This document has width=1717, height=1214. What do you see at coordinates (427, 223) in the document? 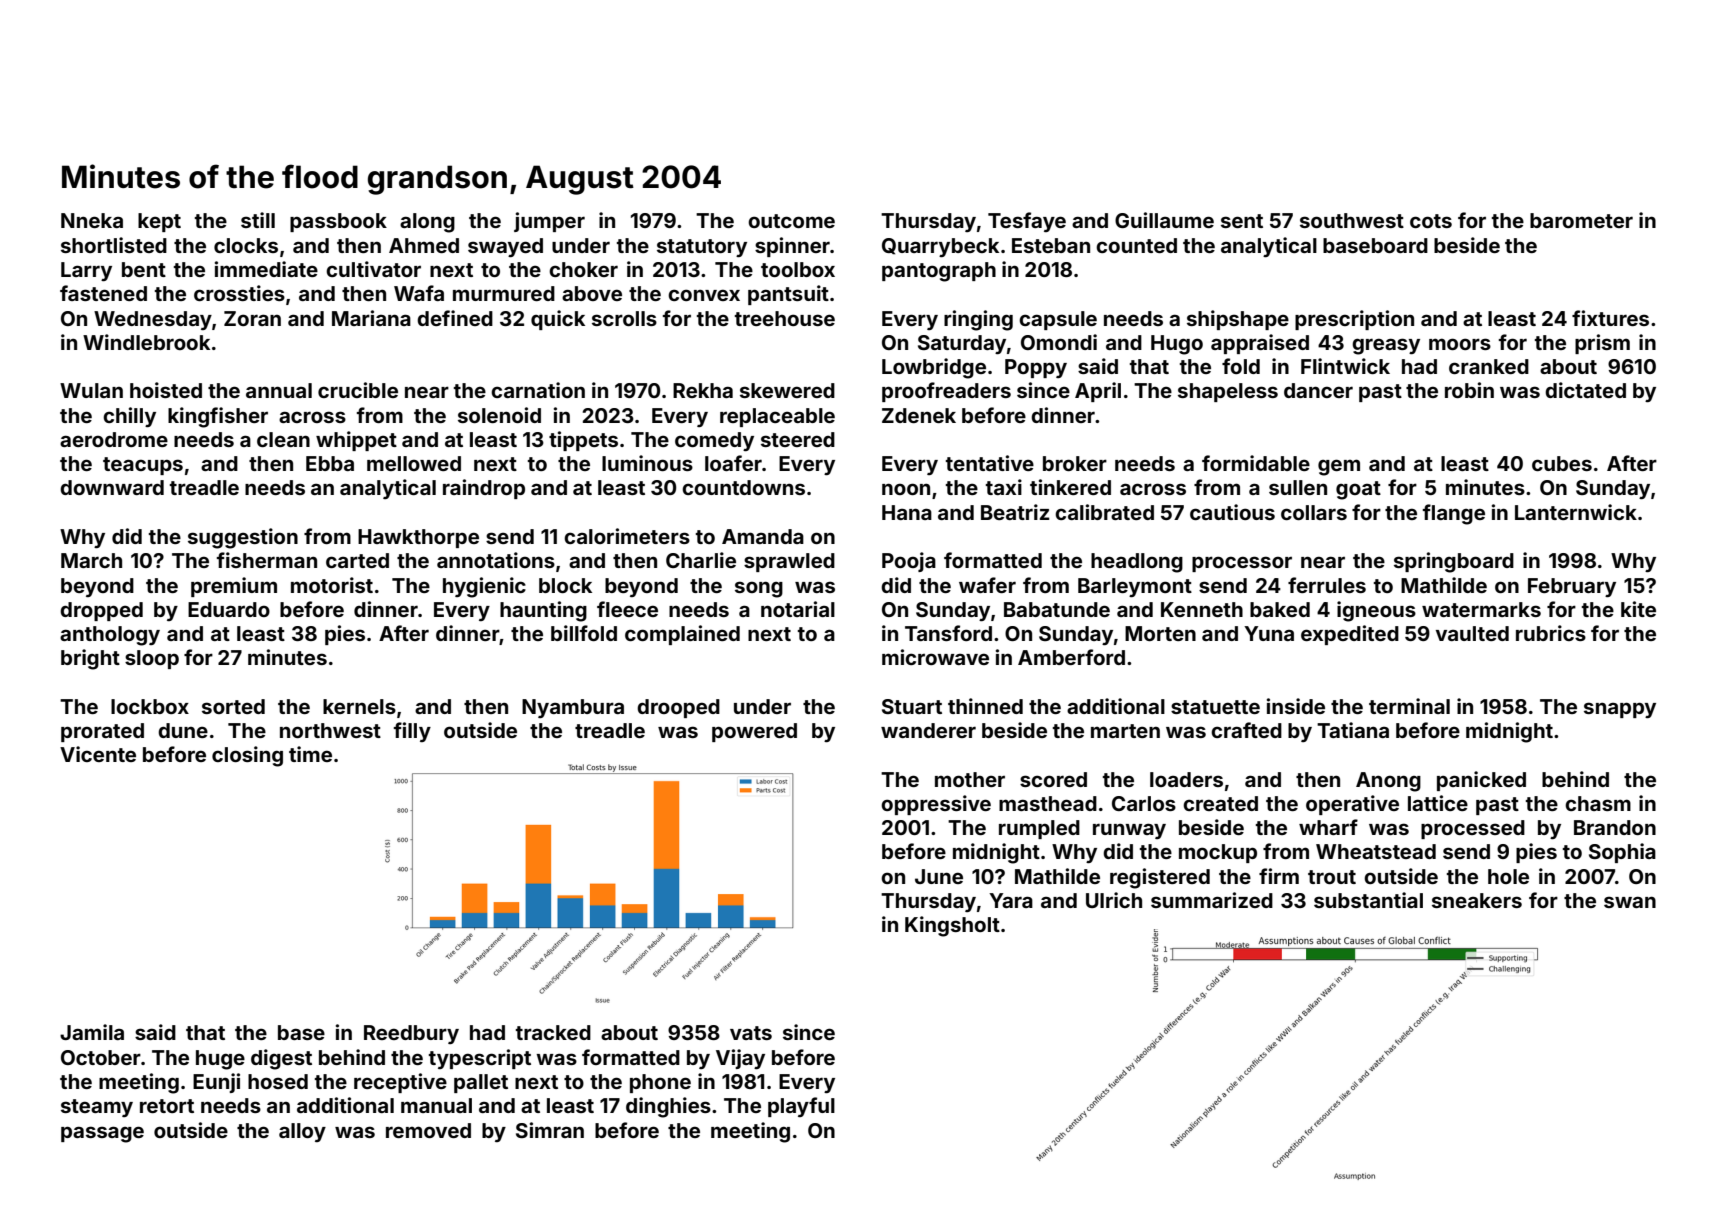
I see `along` at bounding box center [427, 223].
